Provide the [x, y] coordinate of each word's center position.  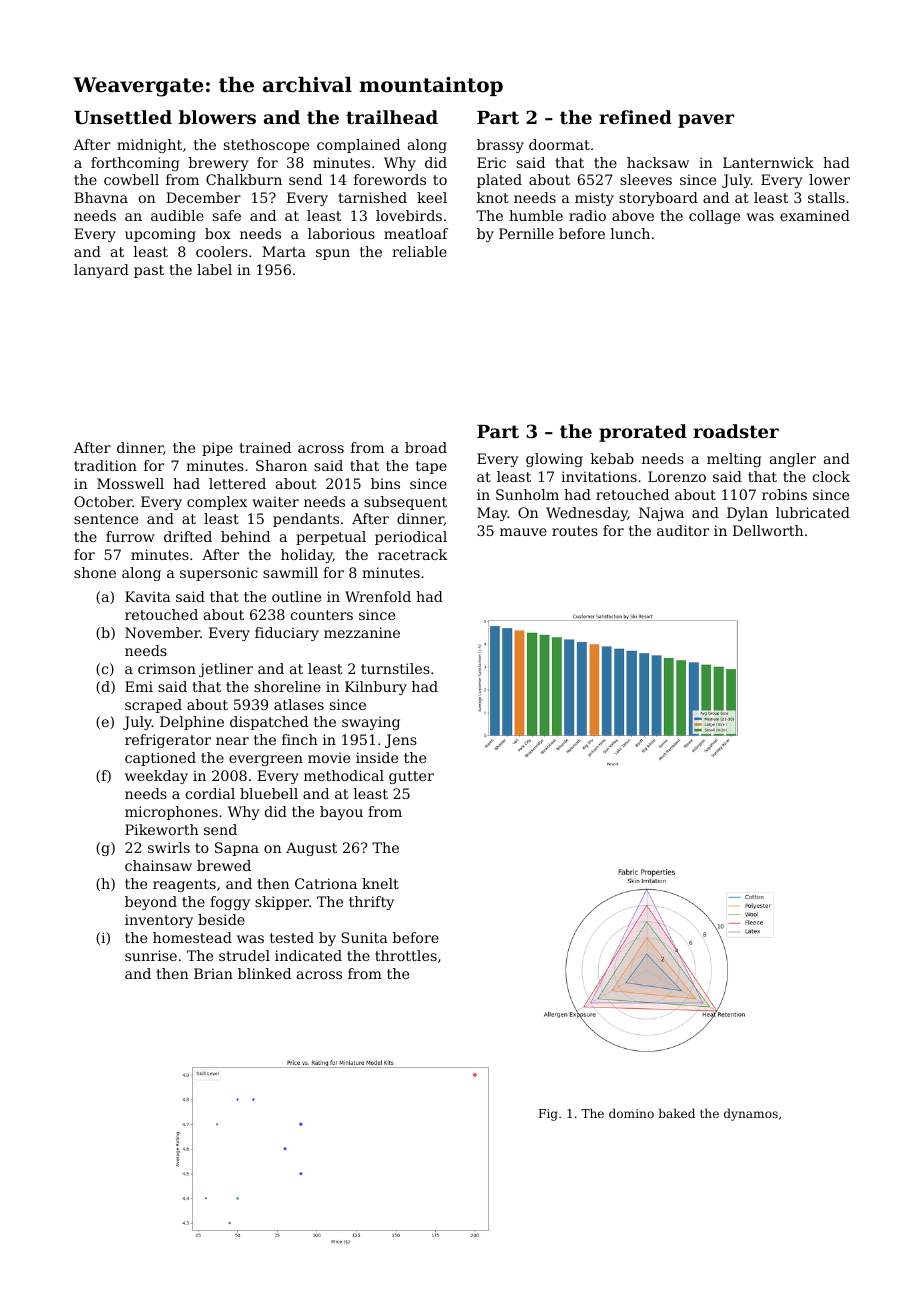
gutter [411, 777]
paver [706, 121]
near [232, 741]
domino [631, 1113]
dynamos [751, 1114]
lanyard [101, 271]
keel [432, 197]
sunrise [151, 955]
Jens [401, 741]
